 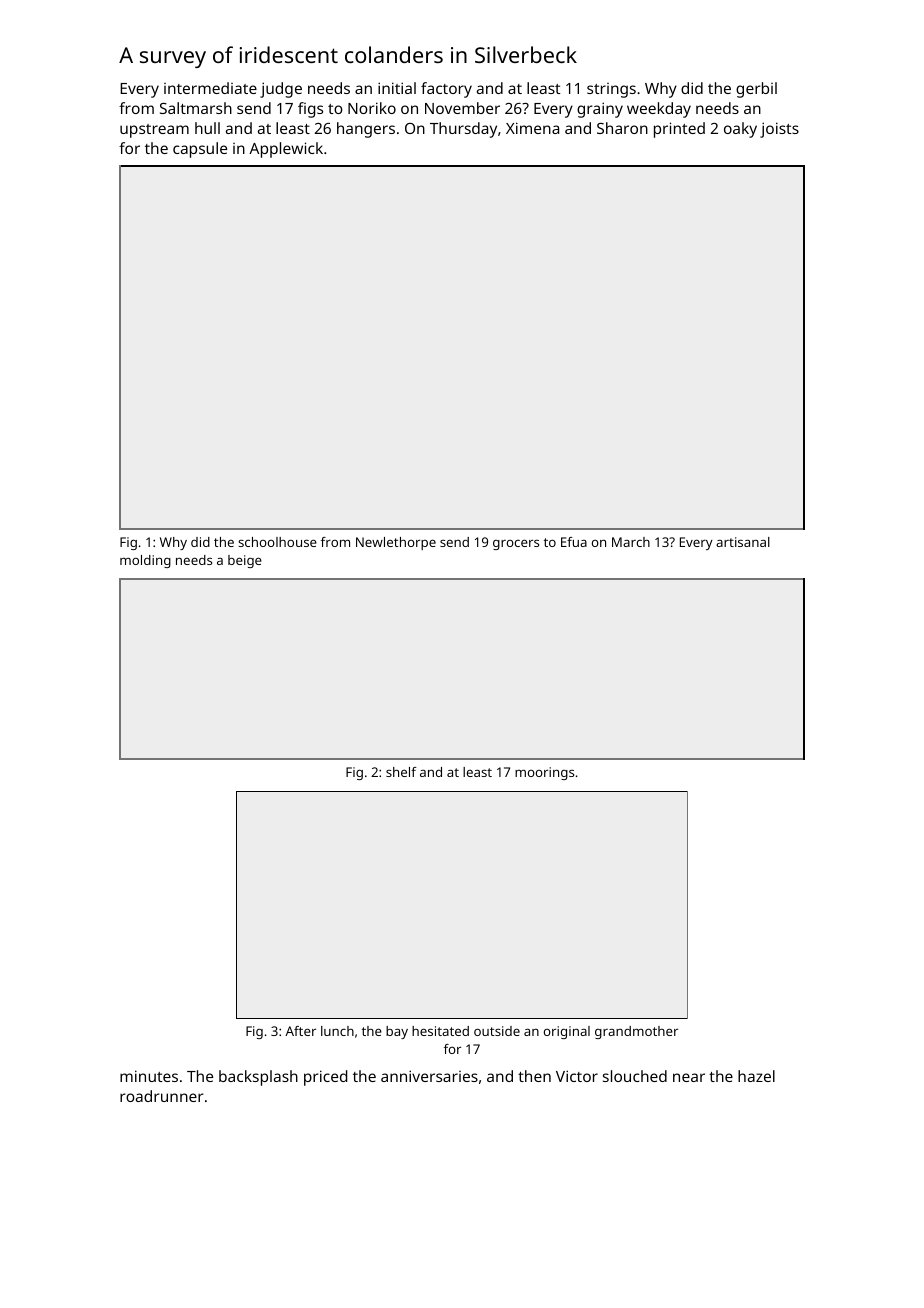 I want to click on strings, so click(x=611, y=90).
